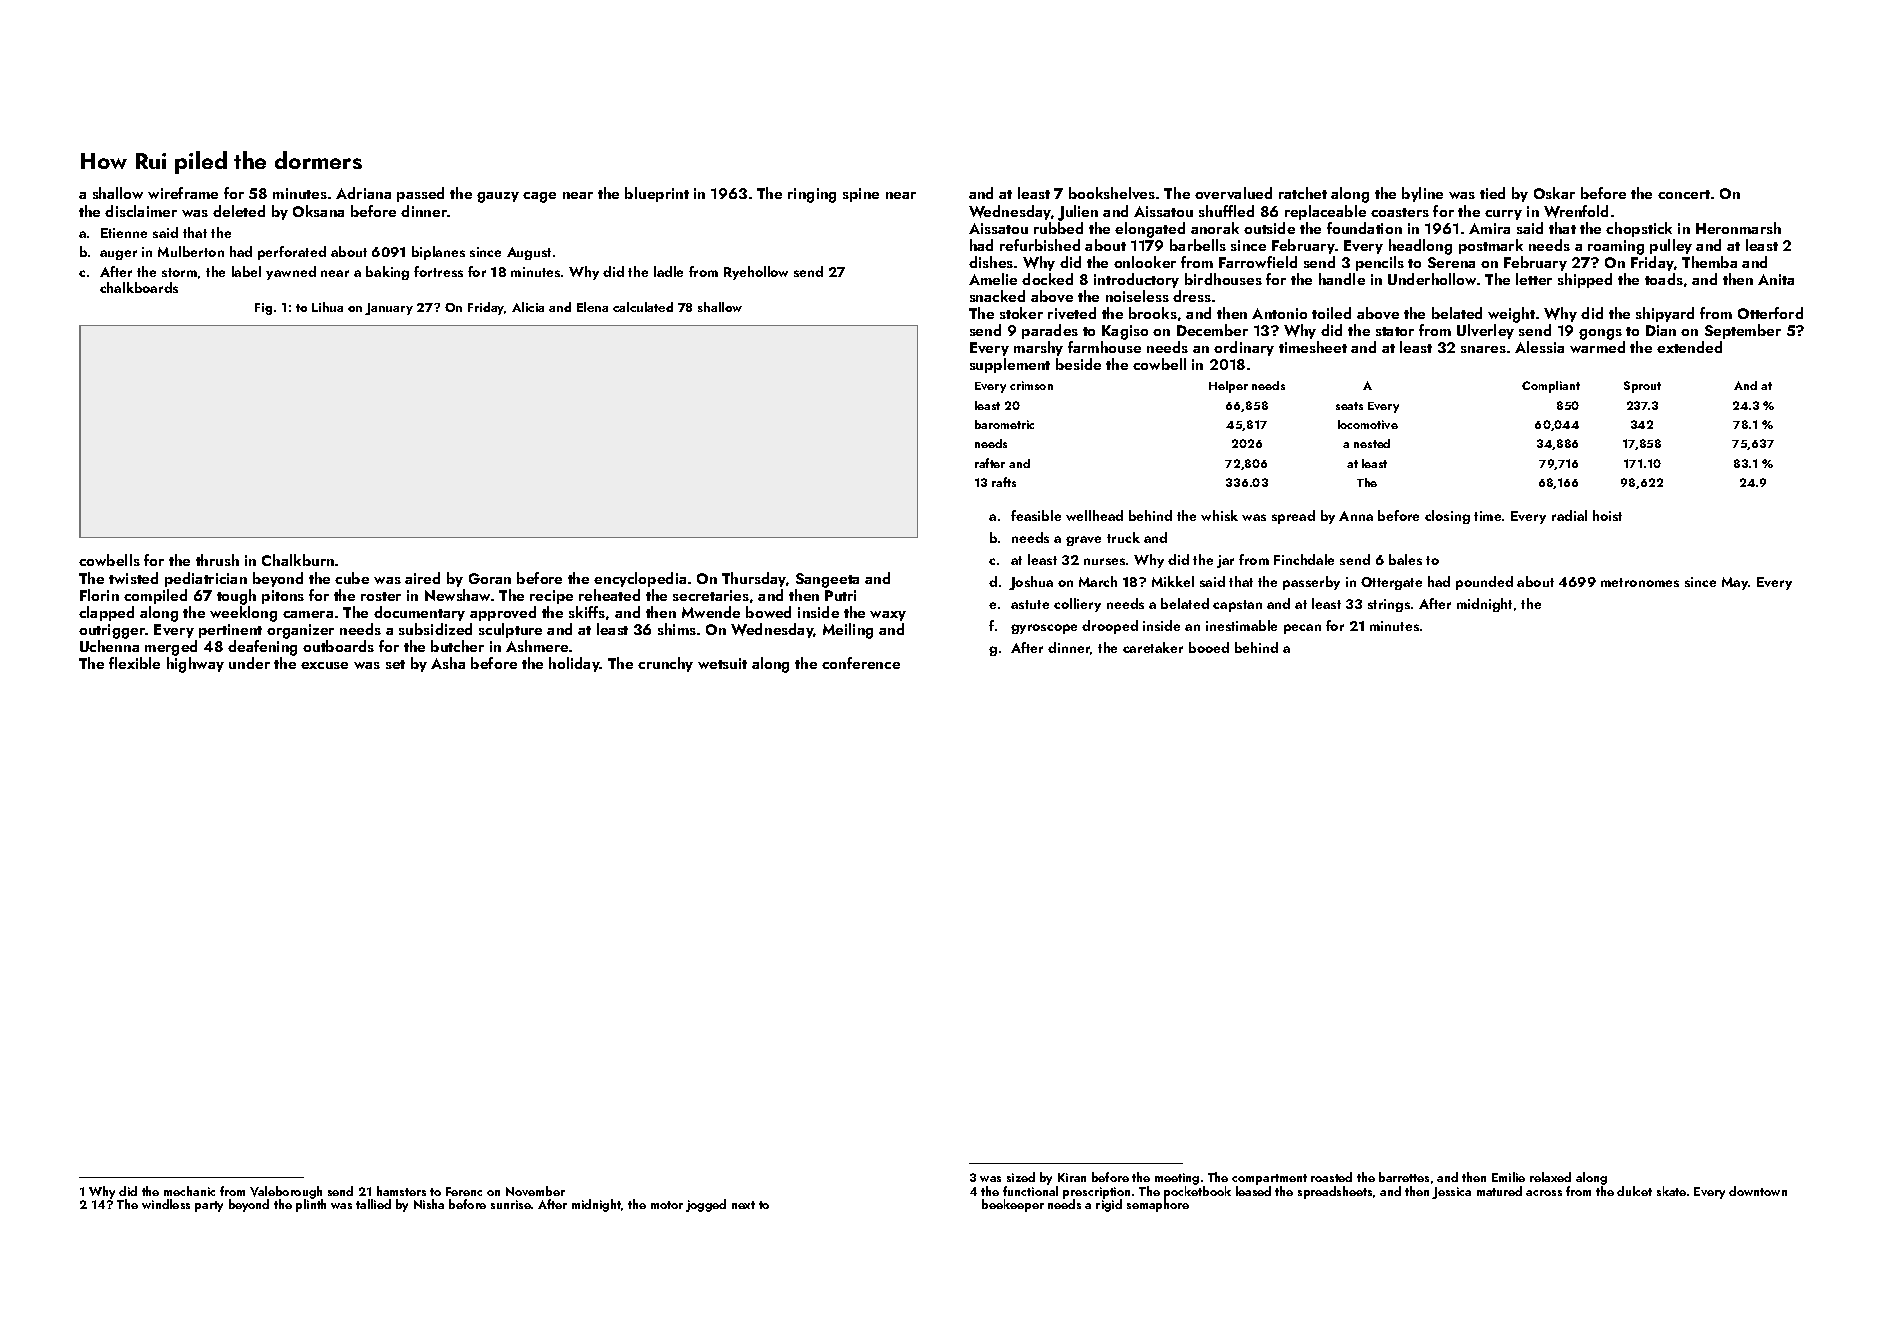 Image resolution: width=1887 pixels, height=1334 pixels. What do you see at coordinates (574, 664) in the screenshot?
I see `holiday` at bounding box center [574, 664].
